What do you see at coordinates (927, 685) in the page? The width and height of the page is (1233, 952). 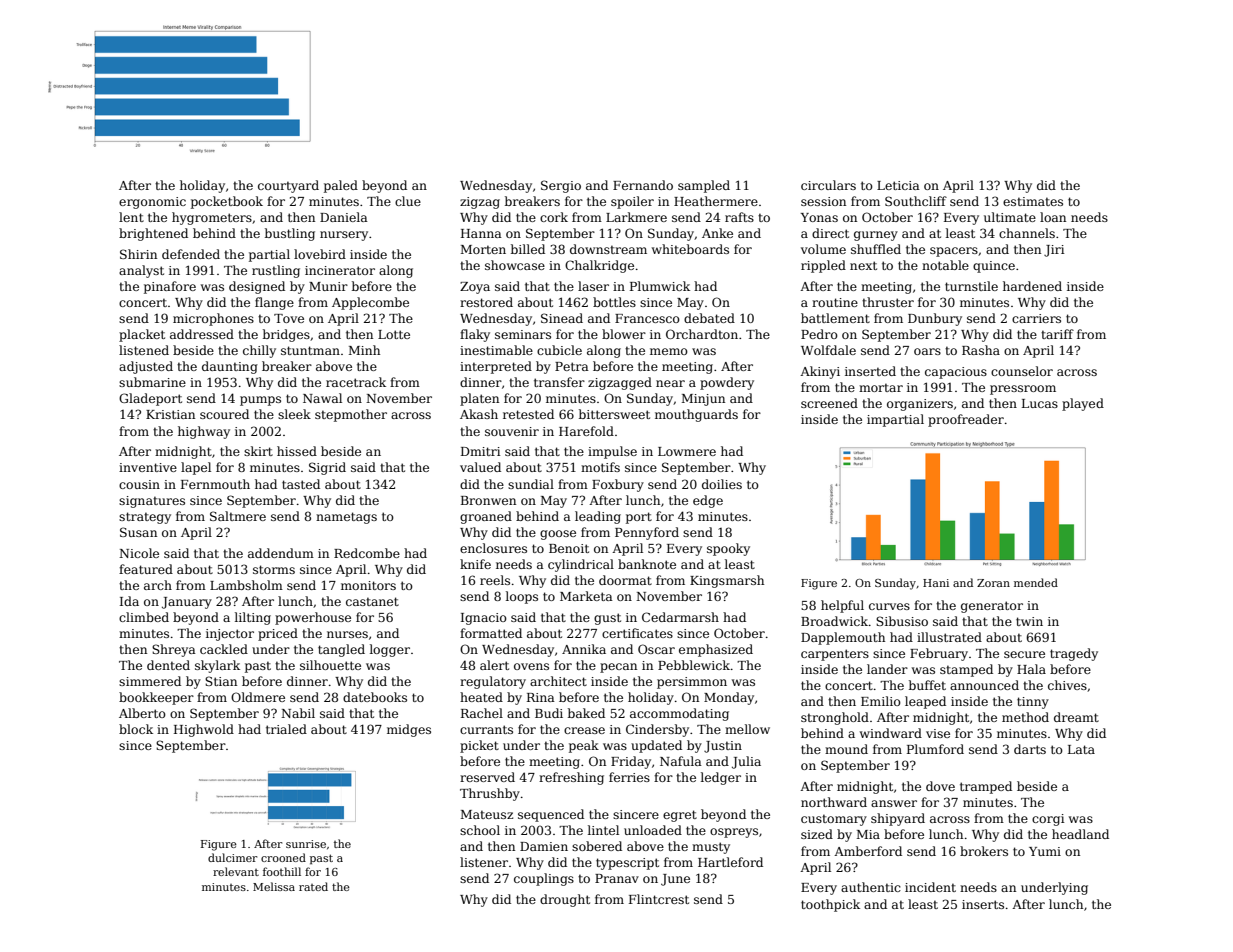 I see `buffet` at bounding box center [927, 685].
